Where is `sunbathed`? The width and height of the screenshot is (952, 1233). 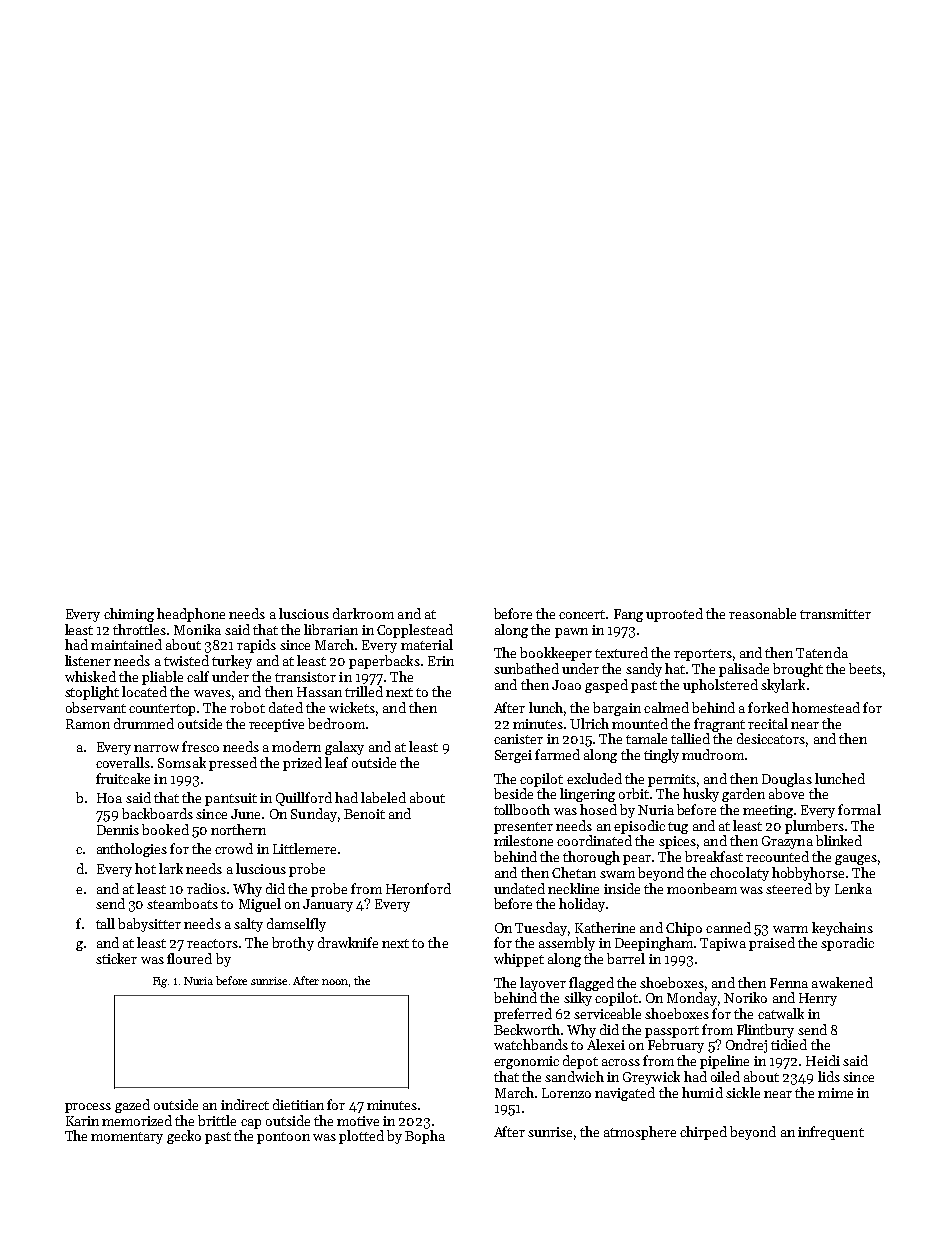 sunbathed is located at coordinates (526, 668).
